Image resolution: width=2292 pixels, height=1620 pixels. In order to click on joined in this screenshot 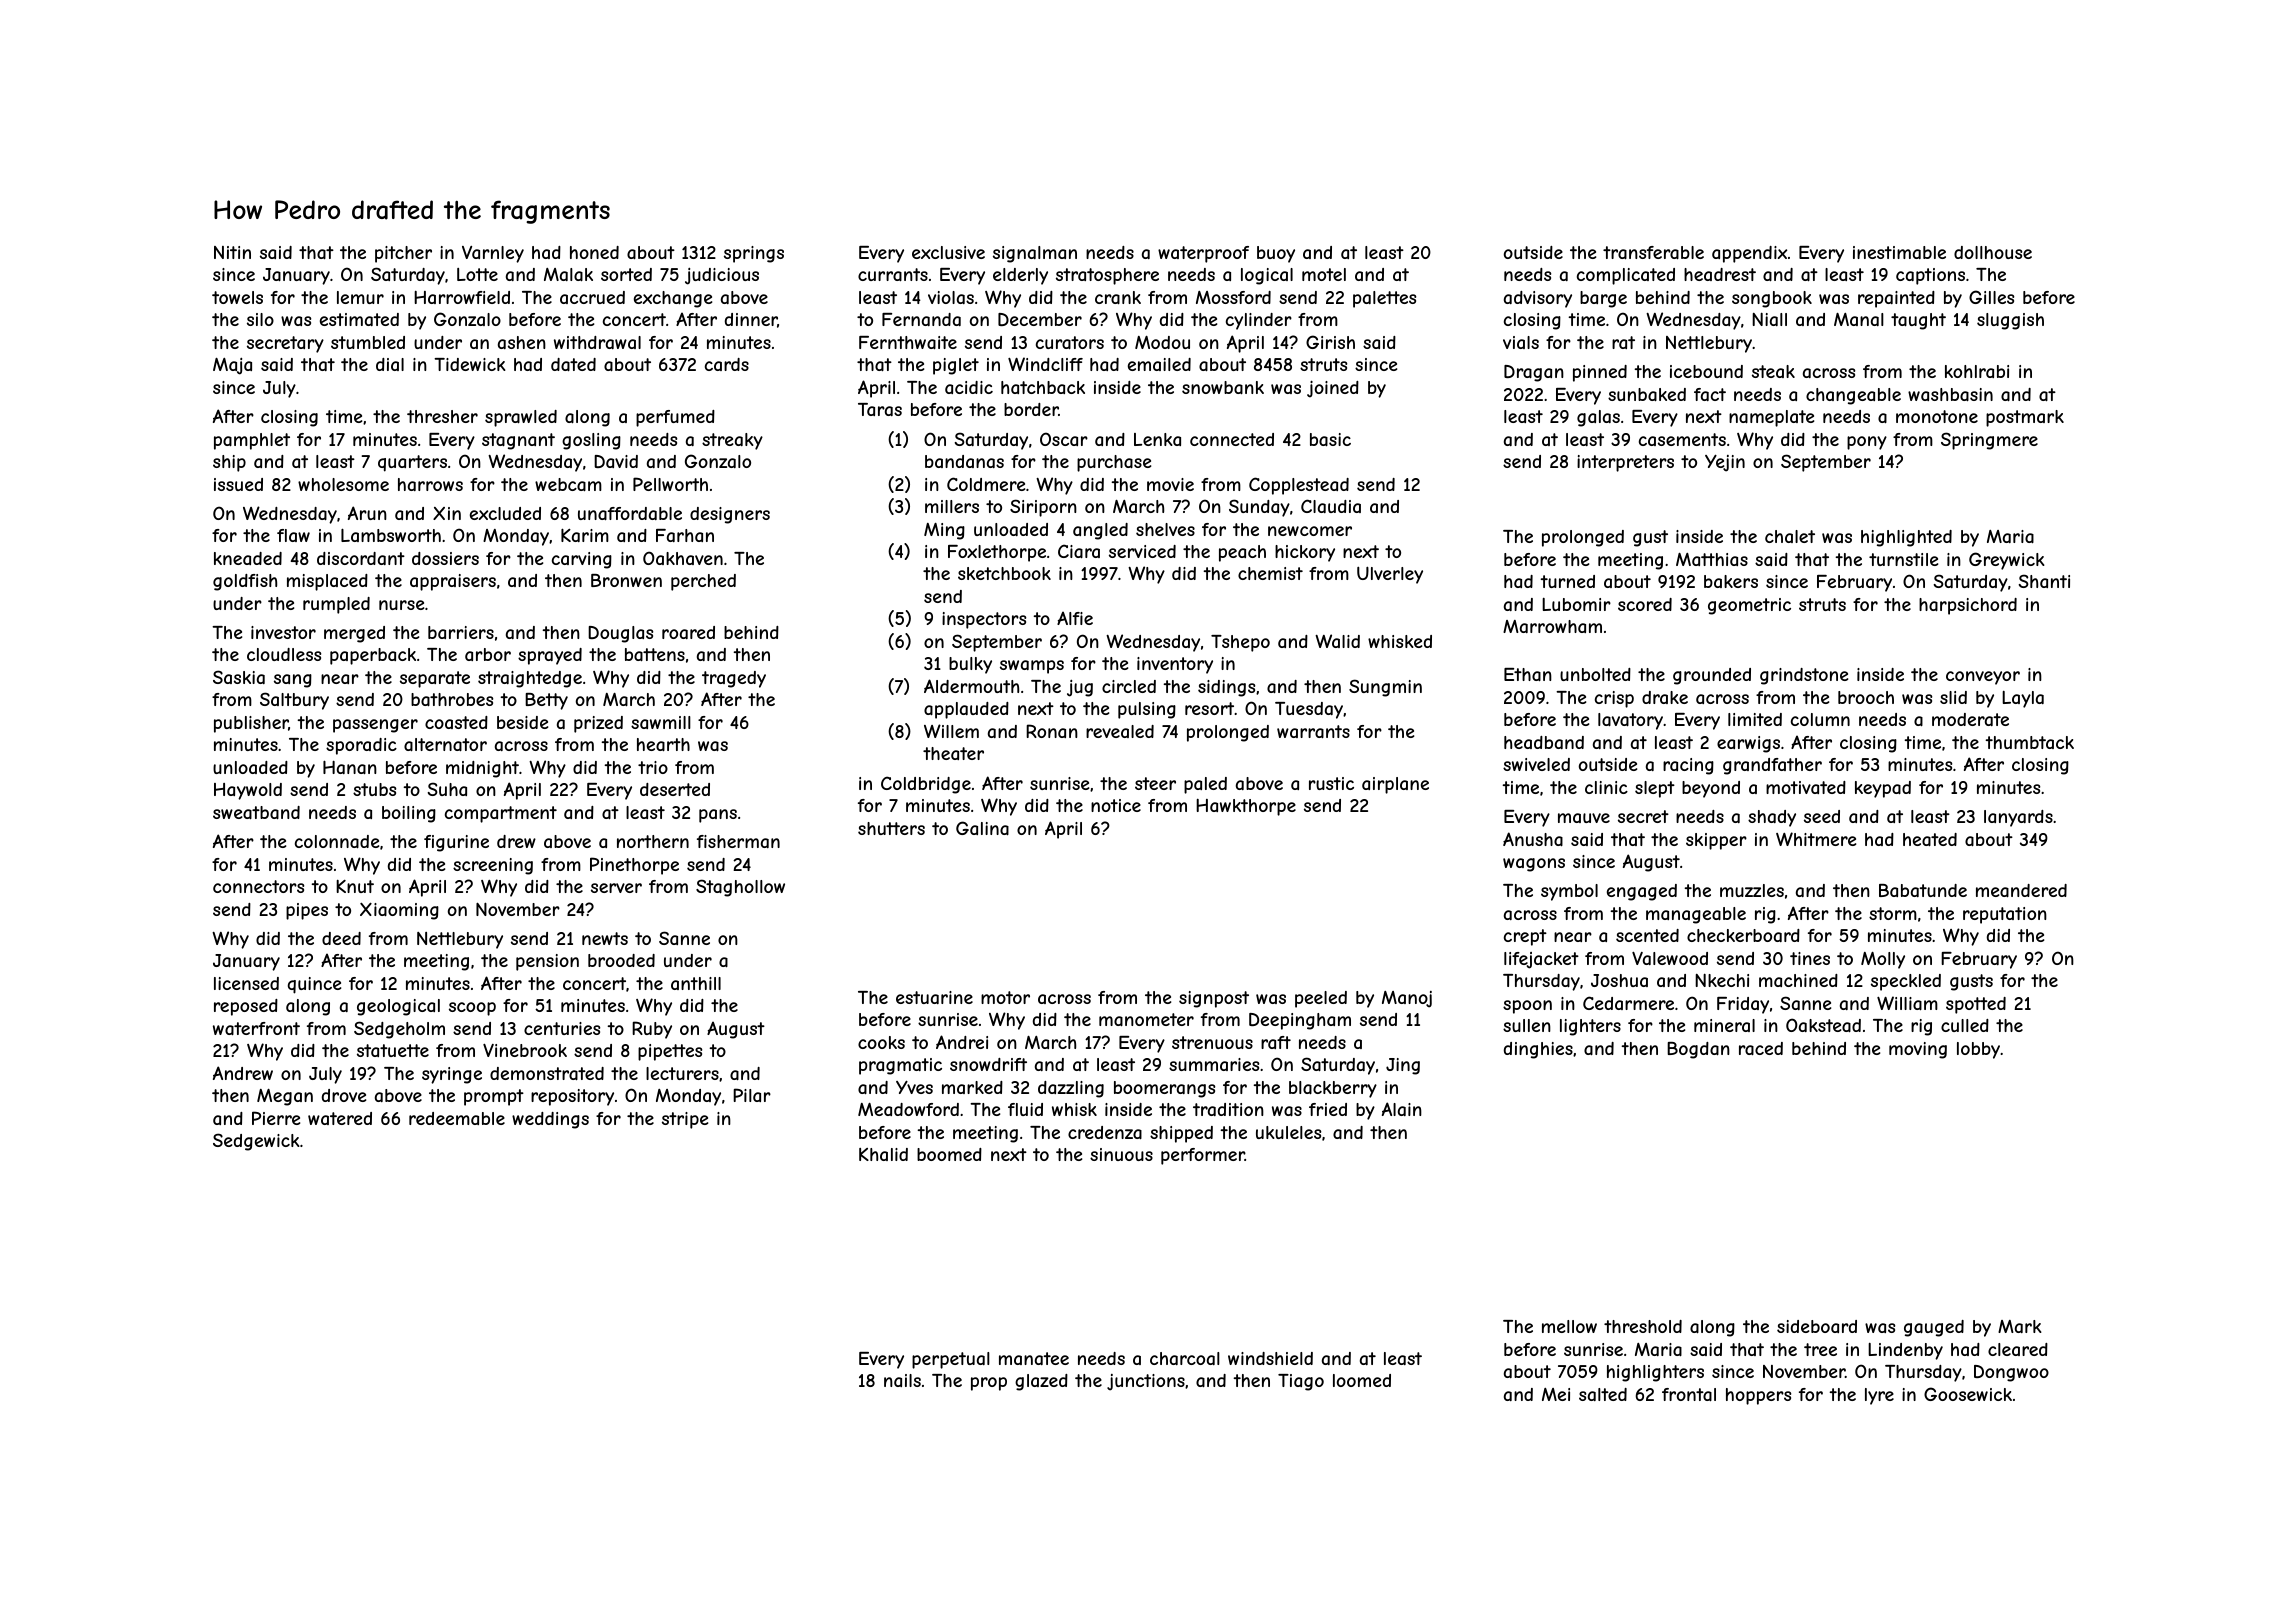, I will do `click(1333, 389)`.
